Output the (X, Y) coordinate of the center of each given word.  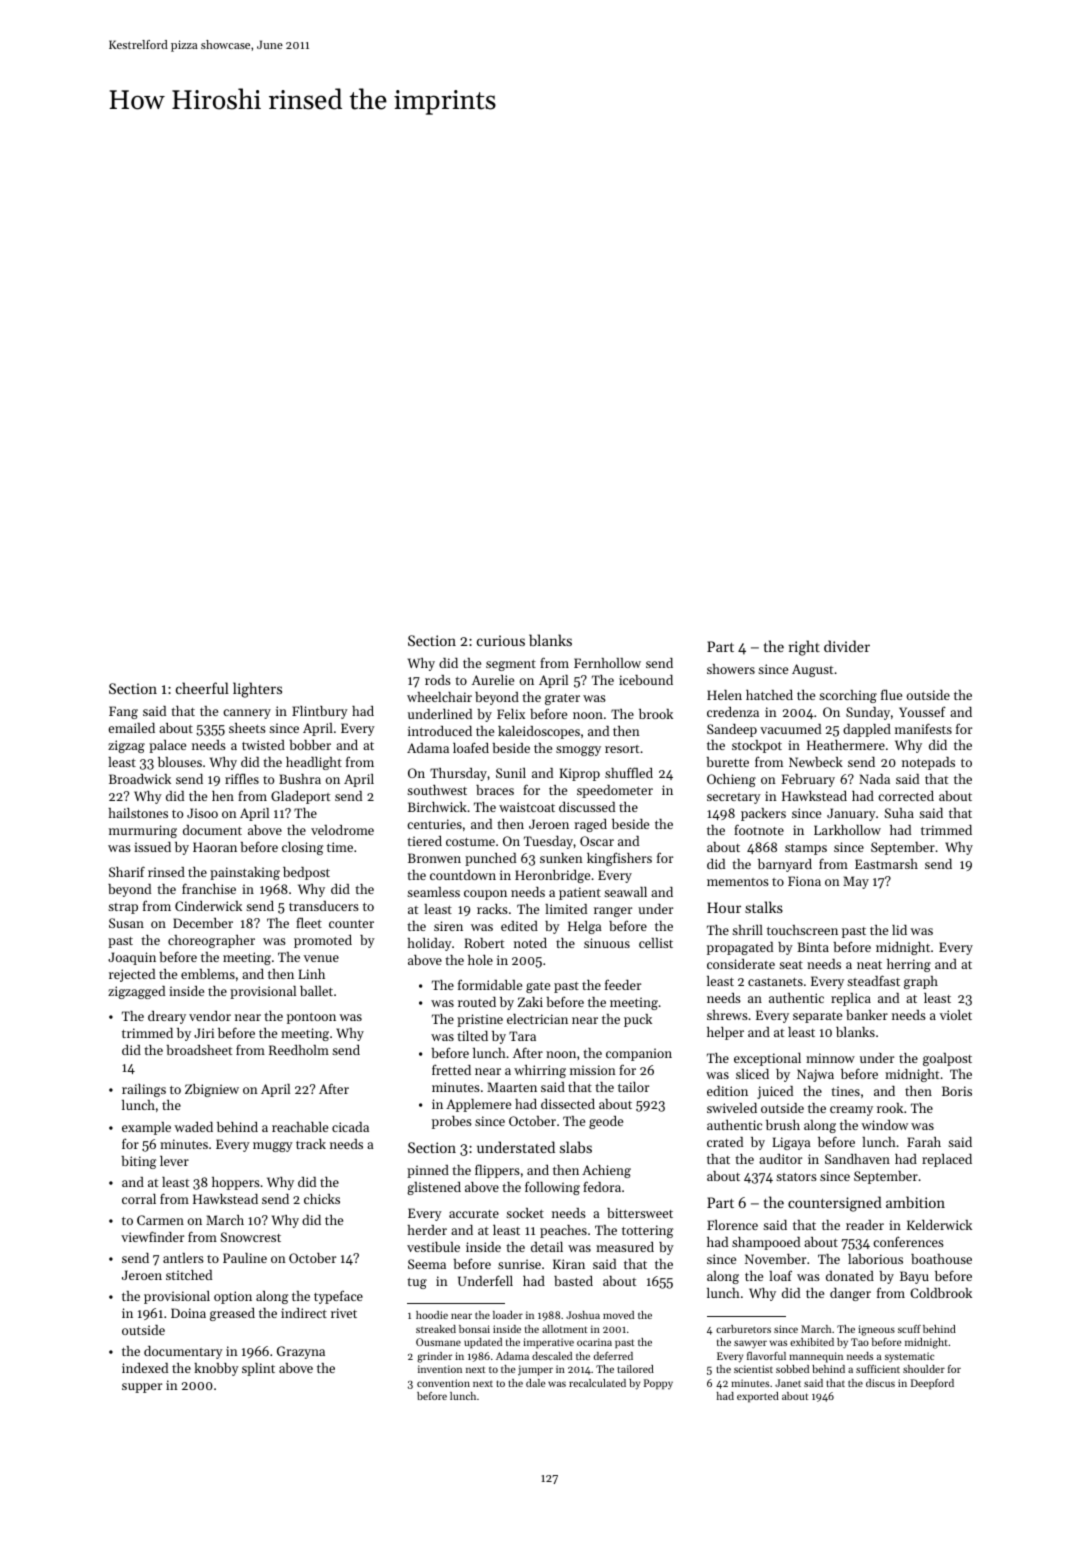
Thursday (458, 774)
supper (142, 1388)
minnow (830, 1058)
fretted (451, 1069)
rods (438, 680)
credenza (733, 712)
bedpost (306, 873)
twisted (263, 745)
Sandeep (732, 730)
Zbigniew (212, 1090)
